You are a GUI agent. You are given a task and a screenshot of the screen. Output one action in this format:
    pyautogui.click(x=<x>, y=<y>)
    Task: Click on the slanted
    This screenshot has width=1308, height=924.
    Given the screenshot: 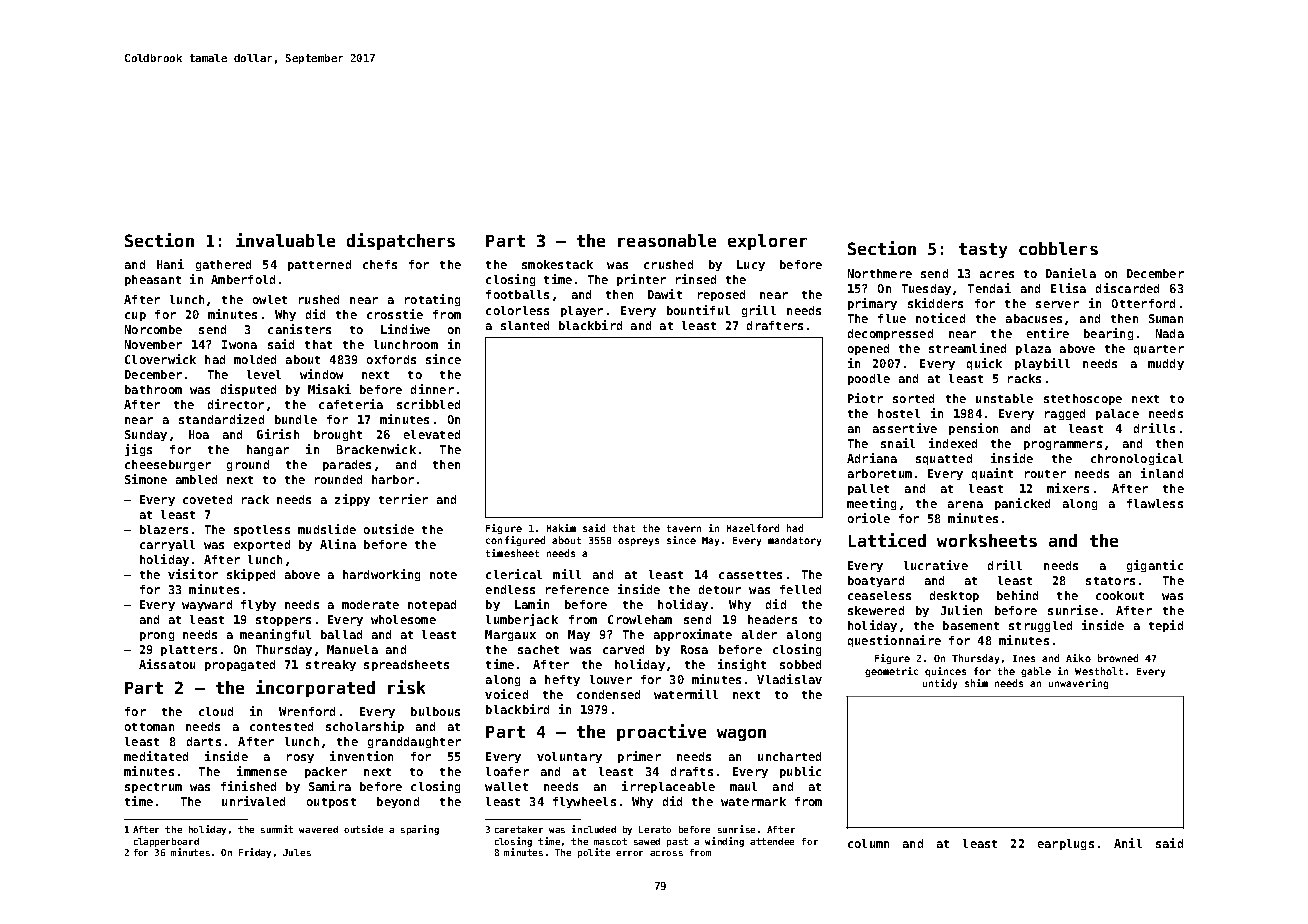 What is the action you would take?
    pyautogui.click(x=525, y=325)
